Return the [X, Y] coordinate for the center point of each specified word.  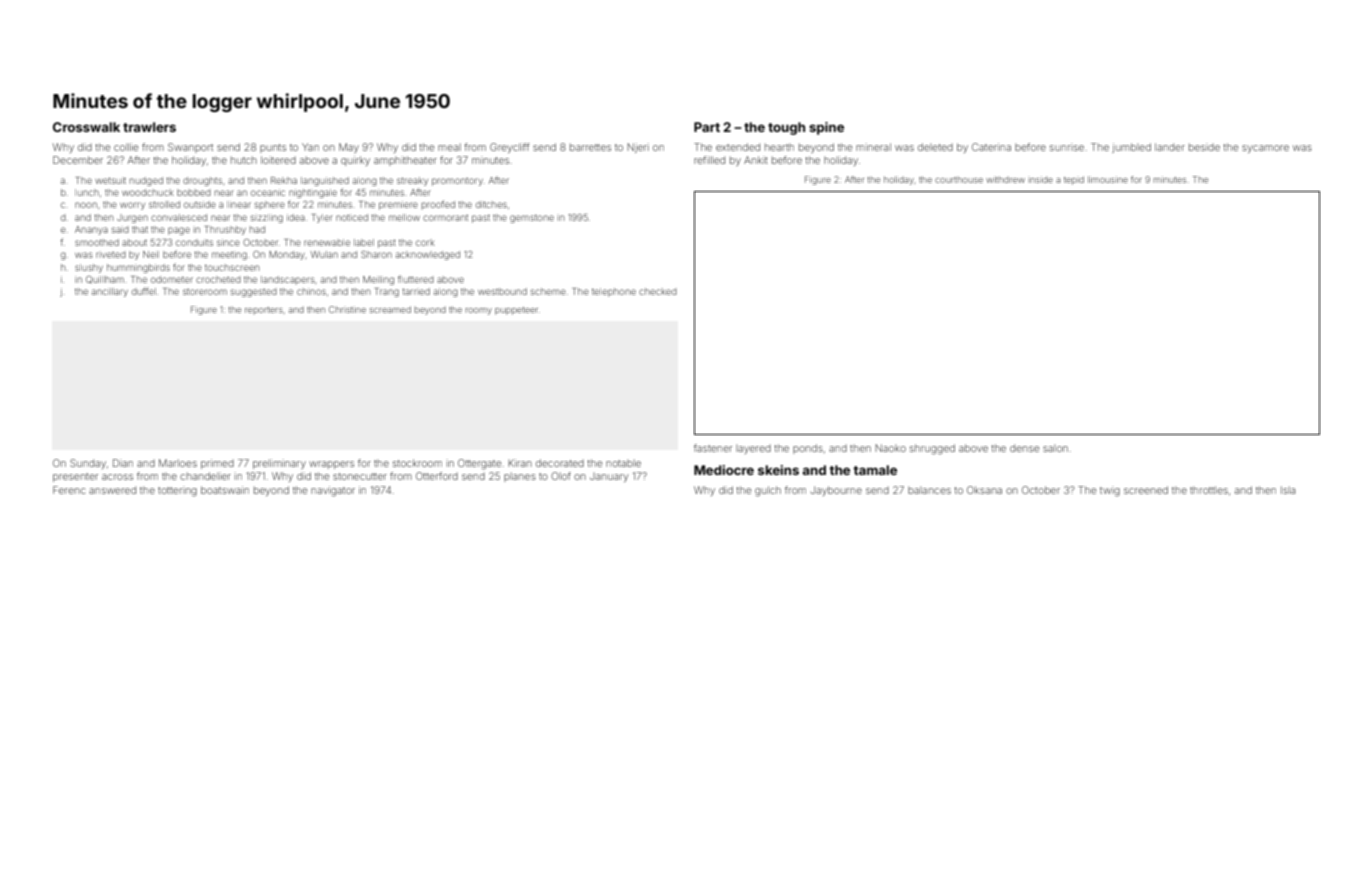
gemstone [532, 219]
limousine [1108, 179]
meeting [229, 255]
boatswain [225, 490]
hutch [244, 160]
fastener [713, 448]
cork [425, 242]
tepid [1074, 180]
